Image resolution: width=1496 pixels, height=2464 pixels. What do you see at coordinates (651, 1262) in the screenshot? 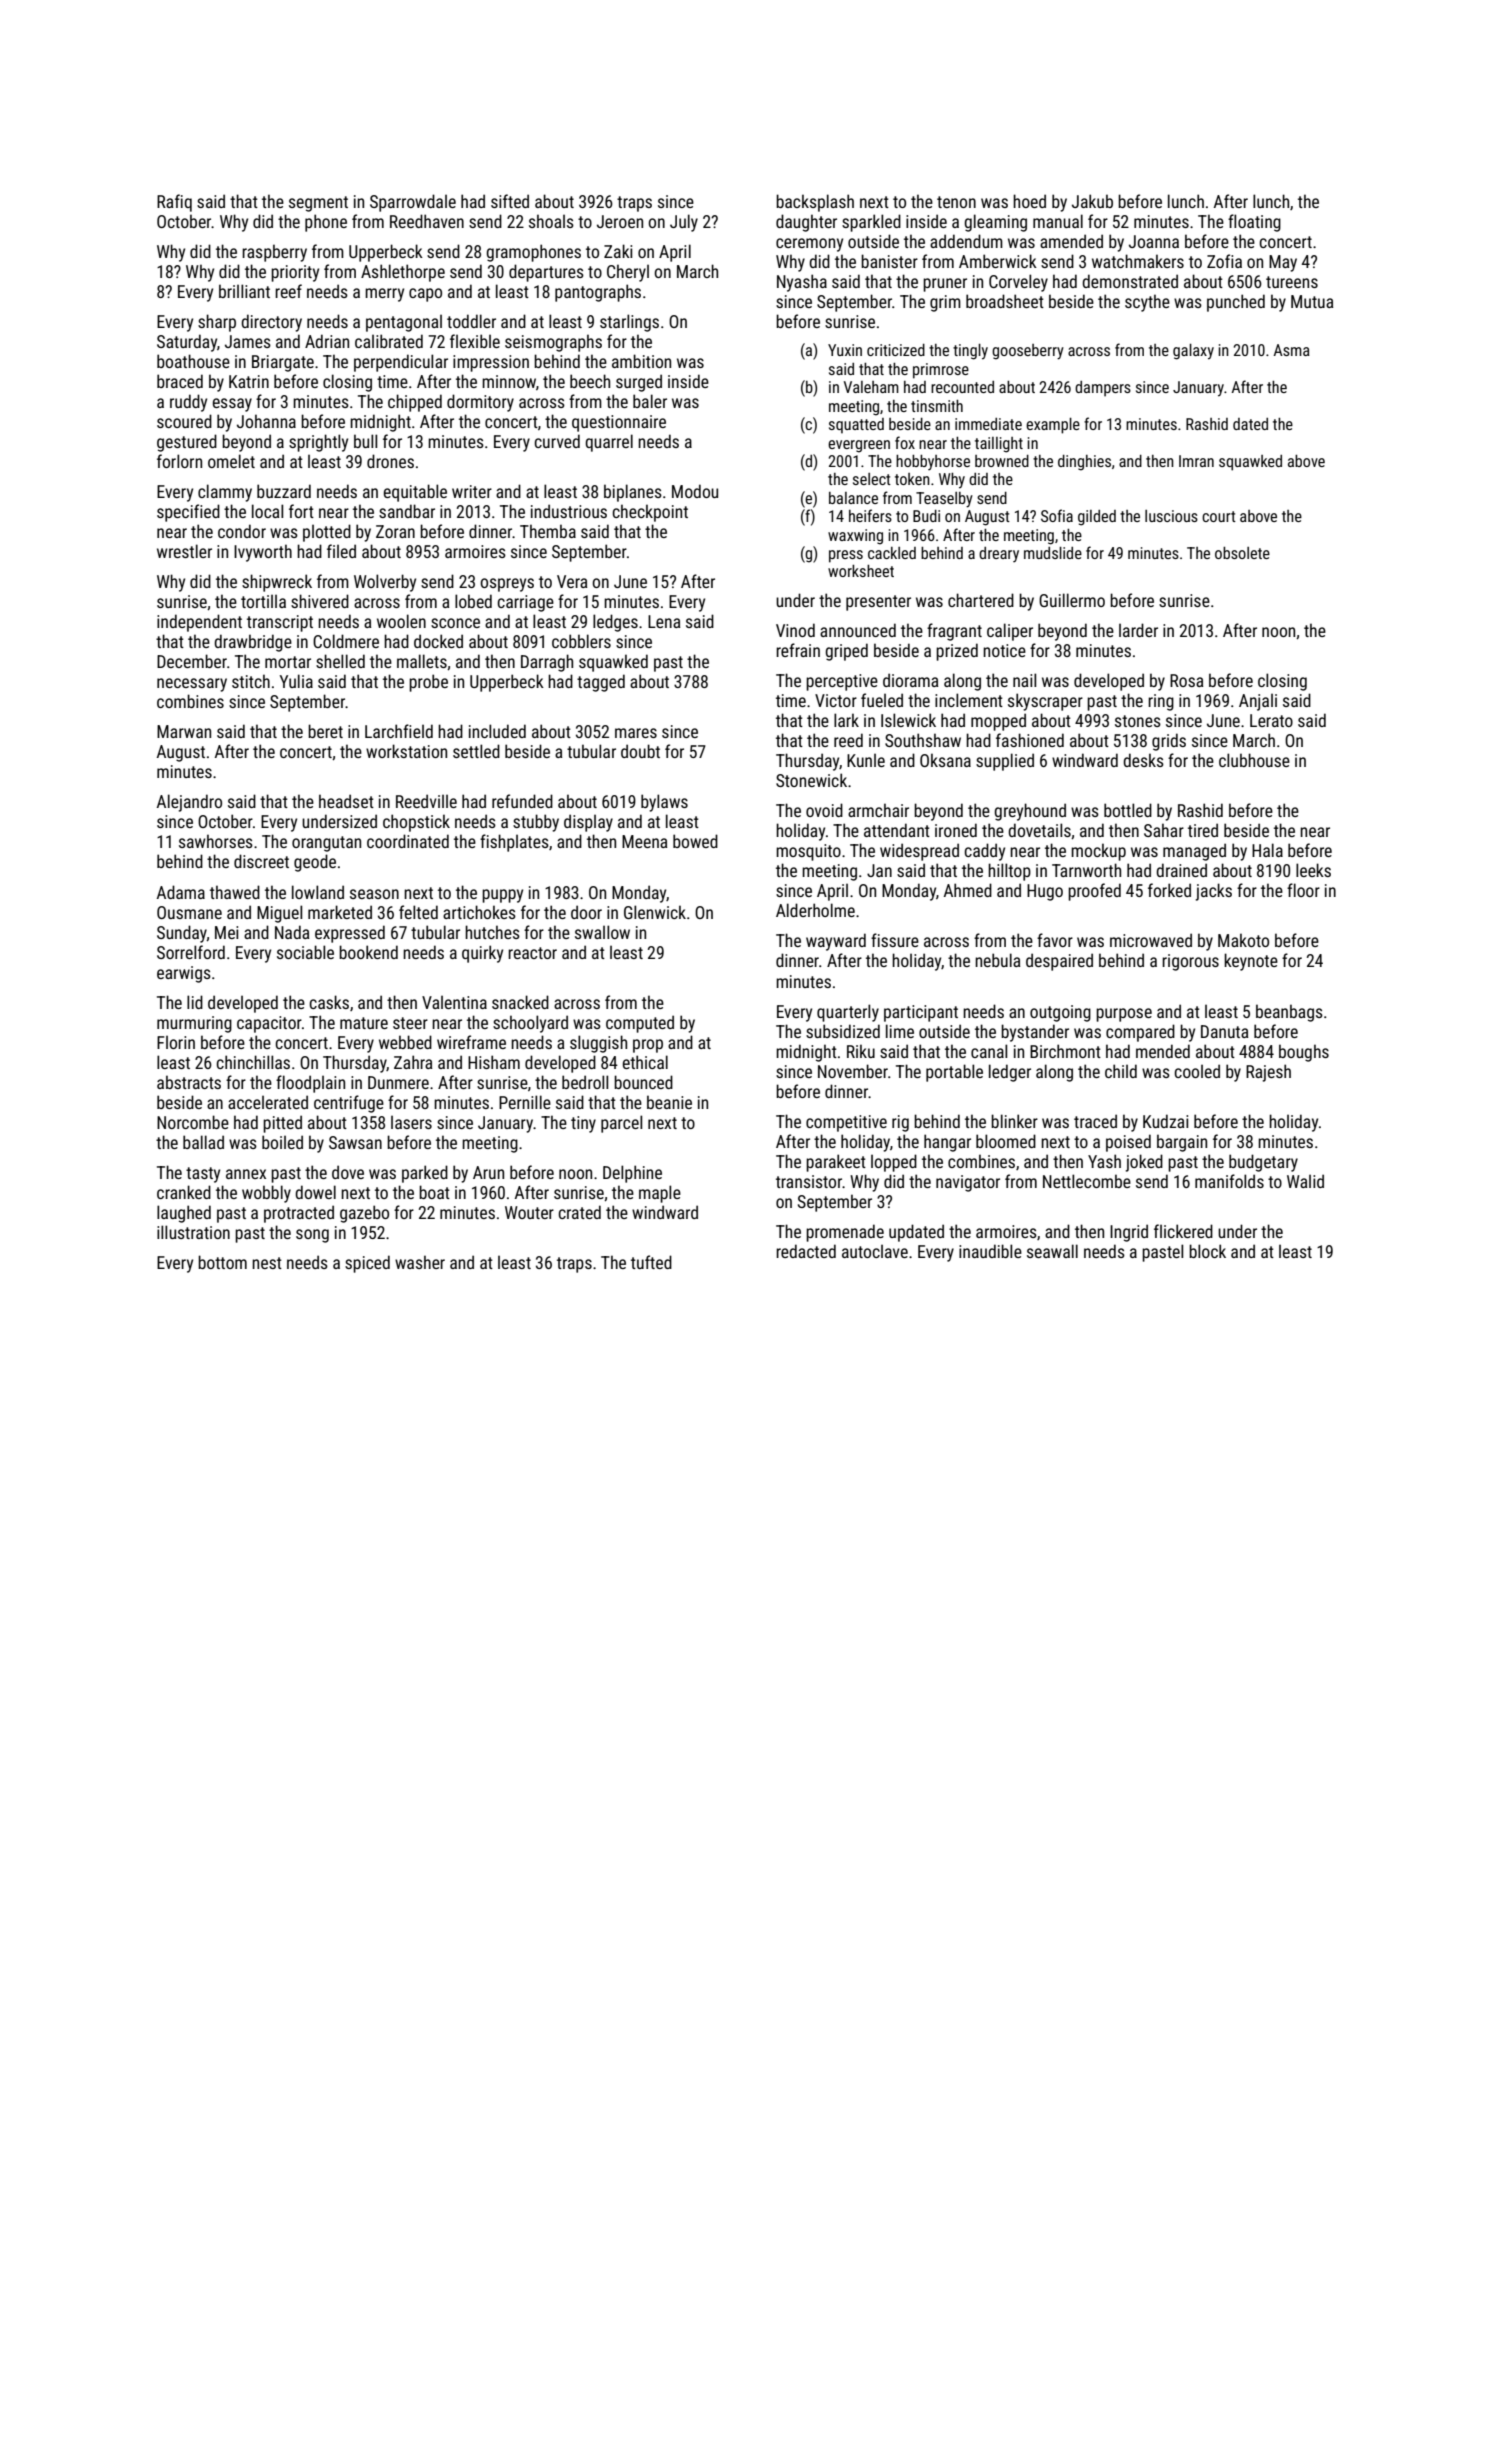
I see `tufted` at bounding box center [651, 1262].
